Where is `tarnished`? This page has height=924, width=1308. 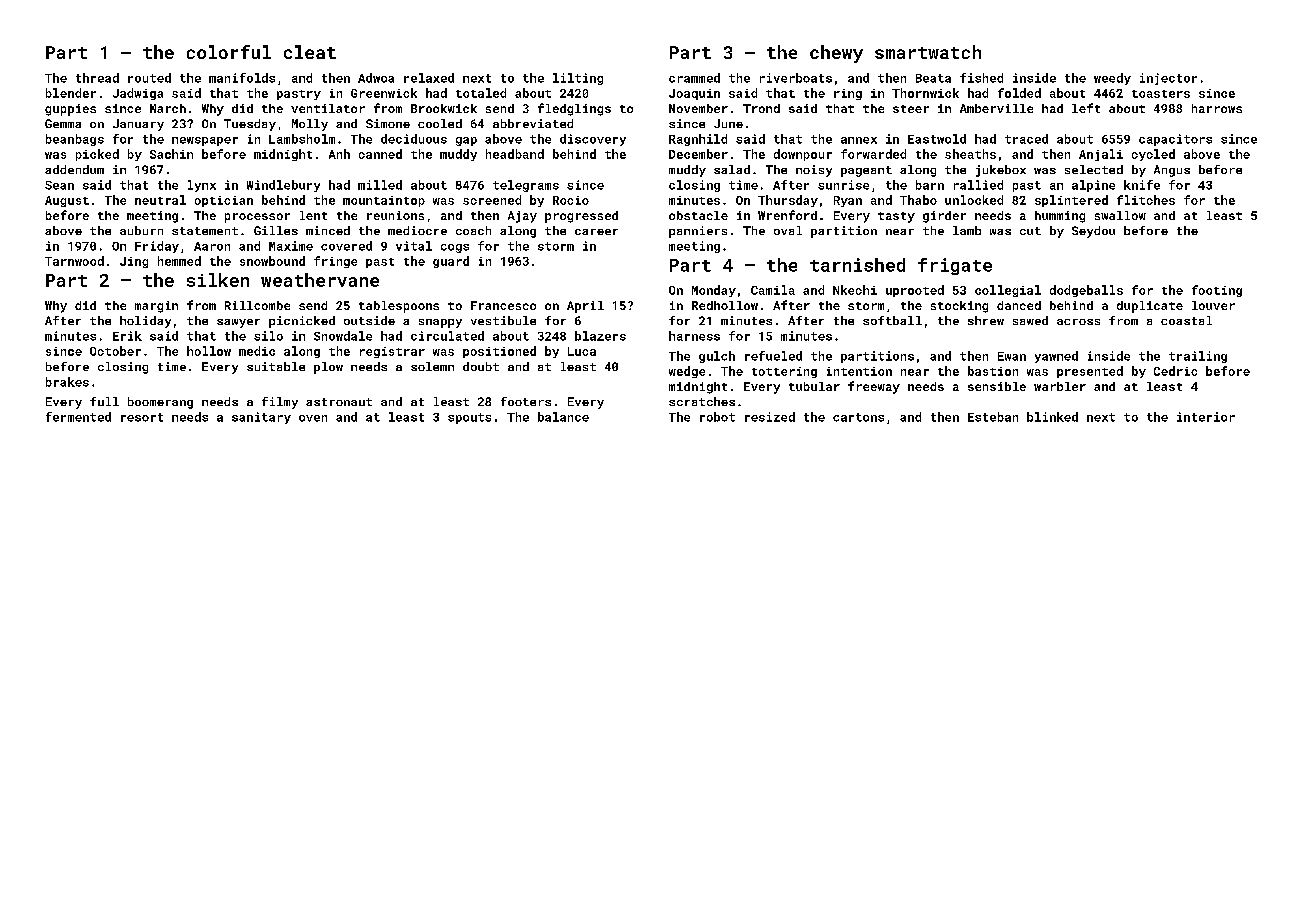
tarnished is located at coordinates (857, 265).
